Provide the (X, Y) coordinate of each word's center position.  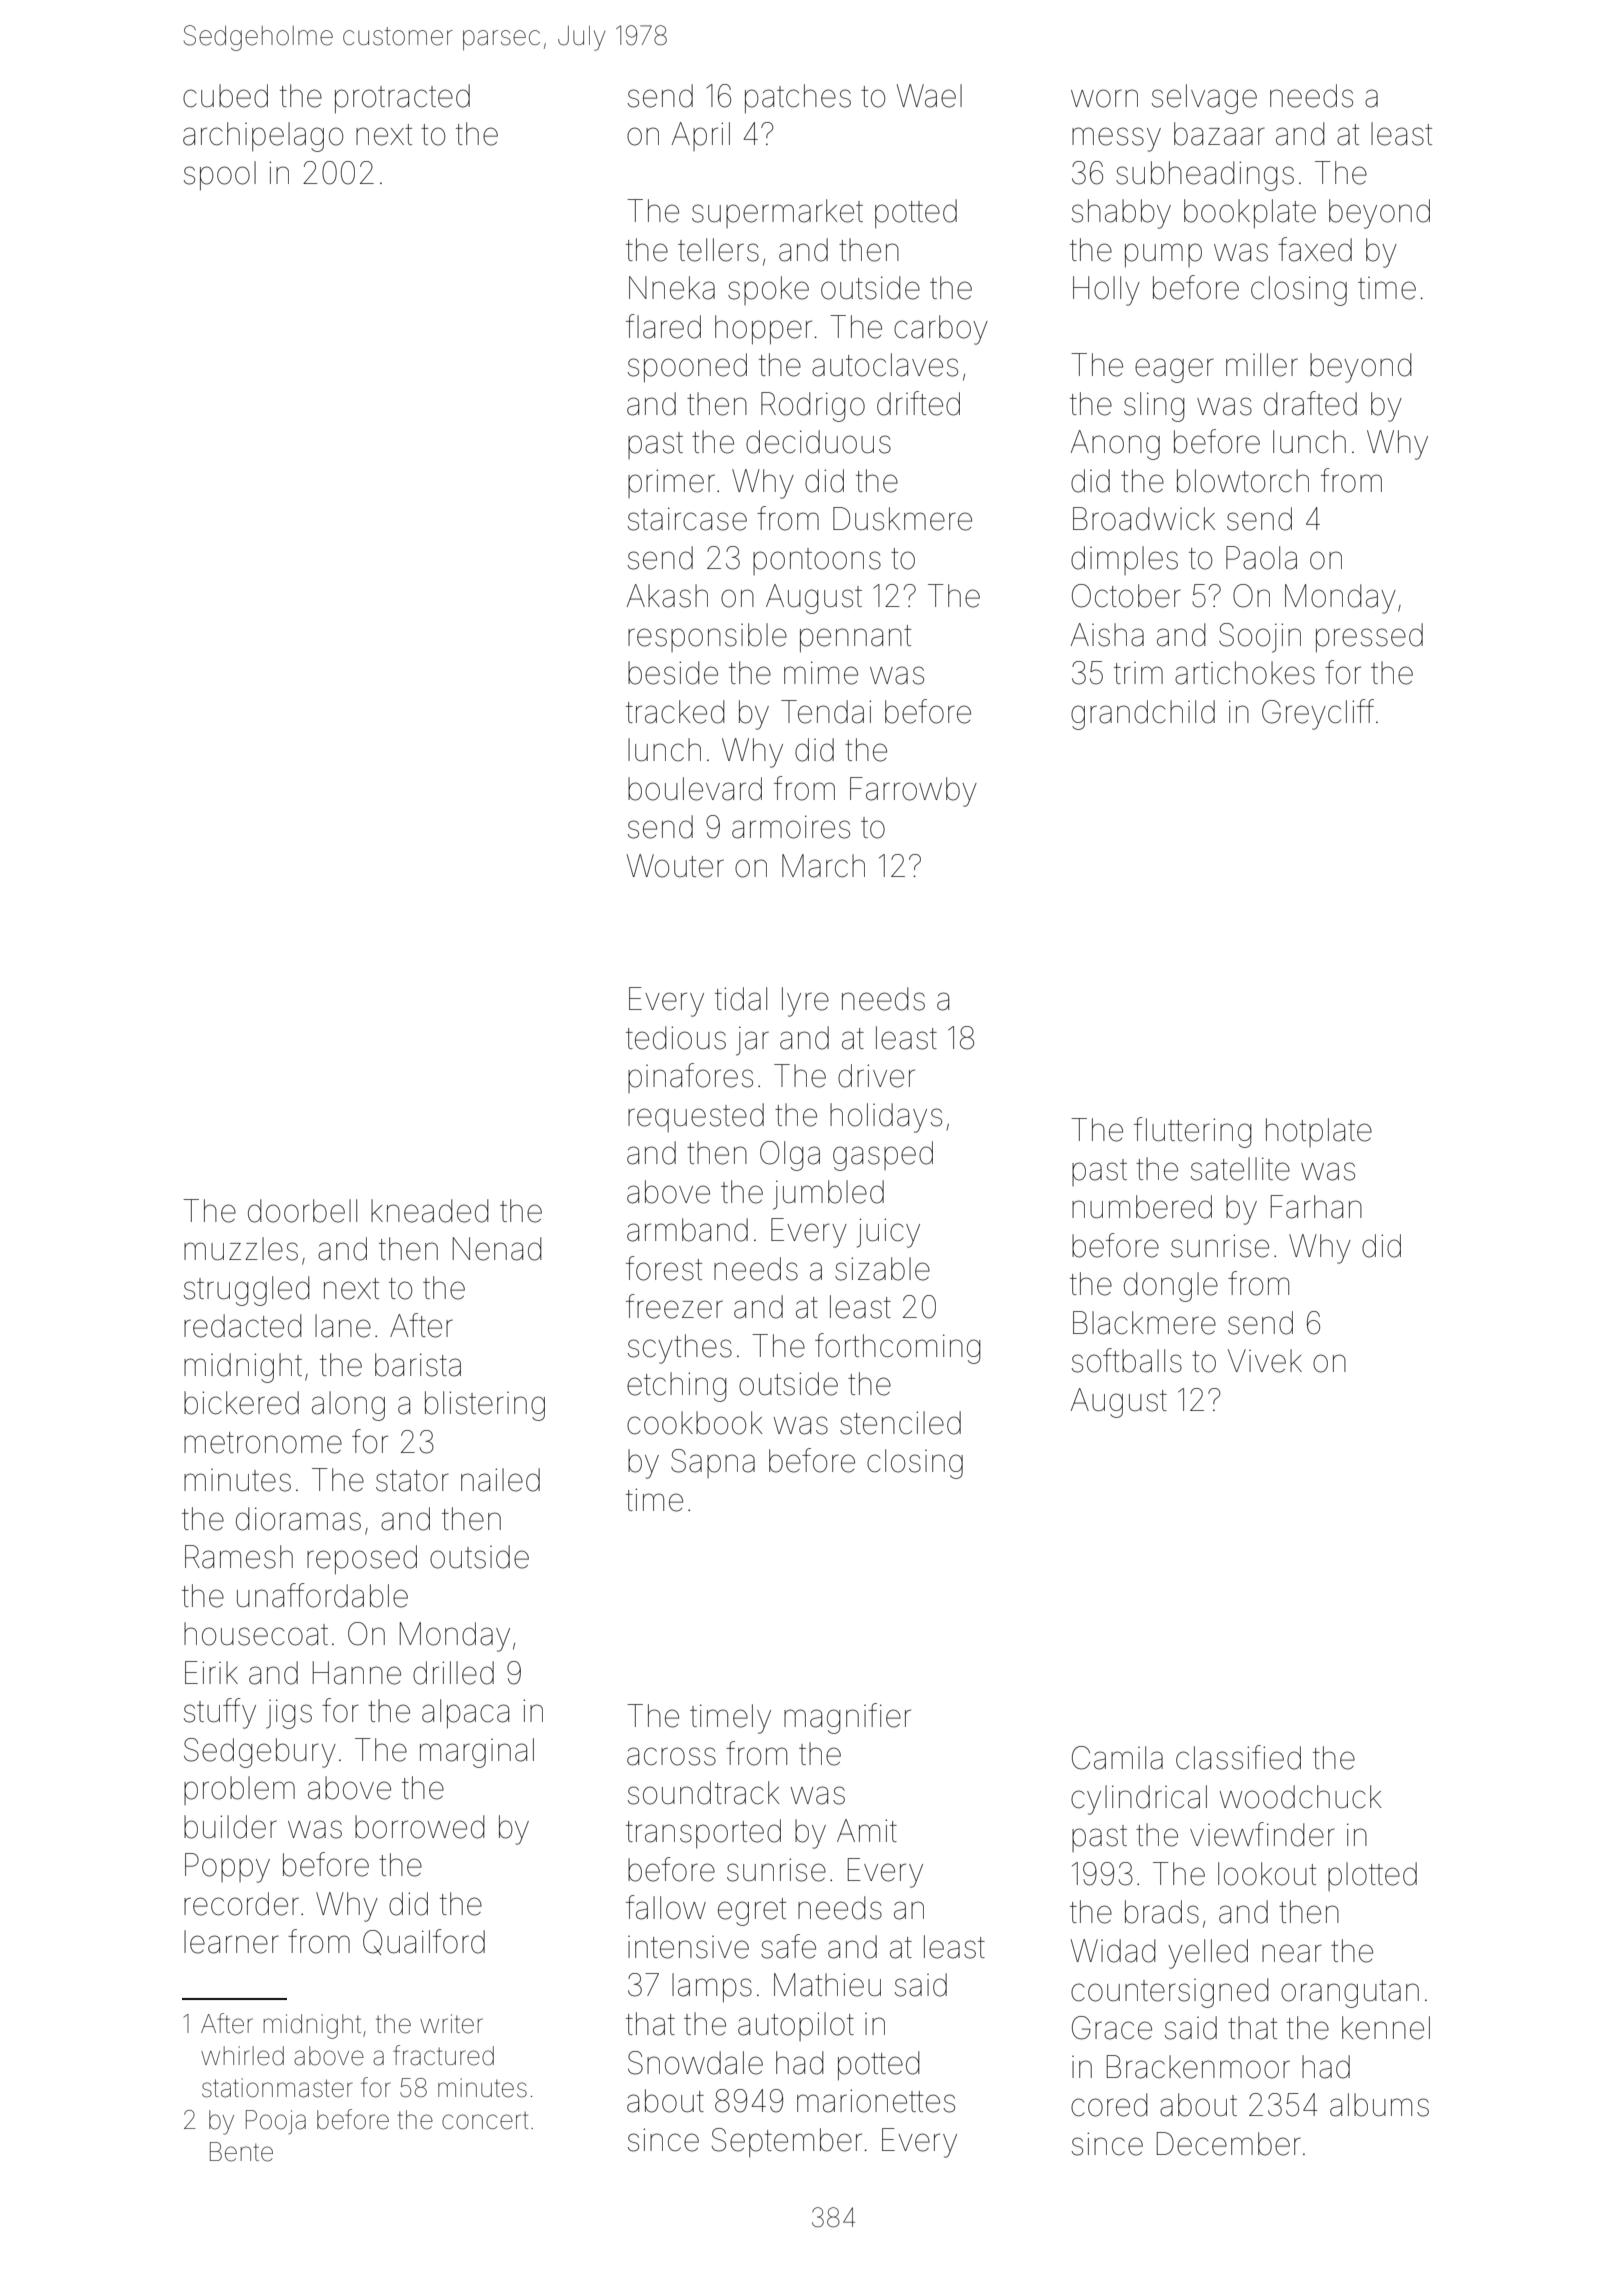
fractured (443, 2055)
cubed (225, 96)
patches (798, 98)
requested (696, 1117)
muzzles (241, 1249)
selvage (1204, 99)
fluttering (1193, 1132)
